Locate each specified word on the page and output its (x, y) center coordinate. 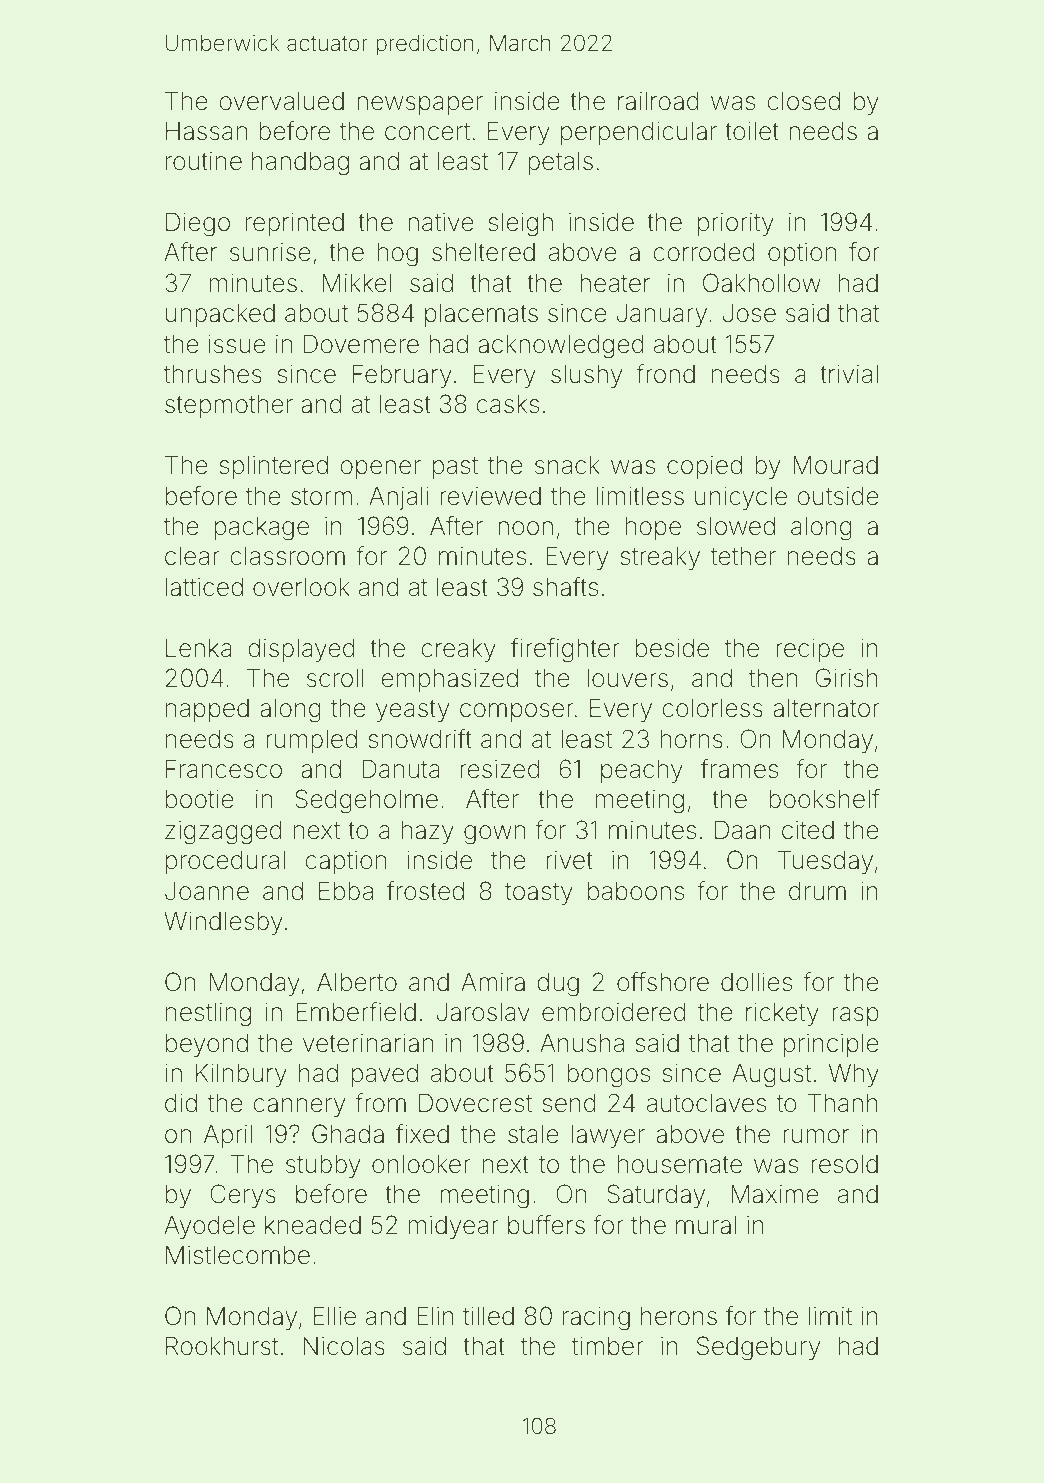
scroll (335, 678)
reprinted (295, 224)
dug (558, 985)
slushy (587, 376)
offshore (663, 982)
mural (706, 1225)
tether (743, 556)
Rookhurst (222, 1346)
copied (704, 467)
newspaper (420, 105)
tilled (488, 1316)
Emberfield (356, 1012)
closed (803, 101)
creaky (458, 650)
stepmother (229, 406)
